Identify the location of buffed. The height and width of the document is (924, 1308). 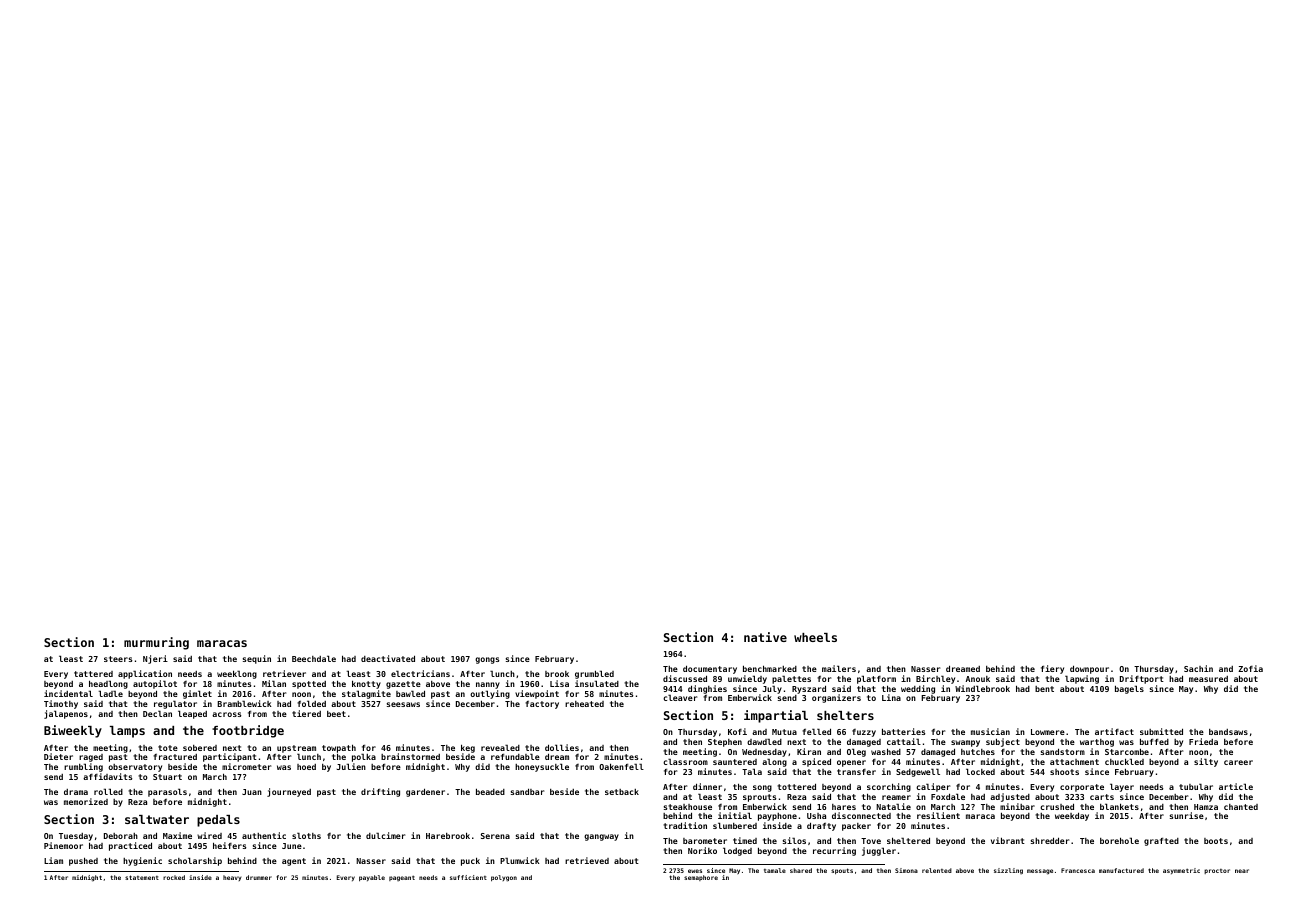
(1154, 741).
